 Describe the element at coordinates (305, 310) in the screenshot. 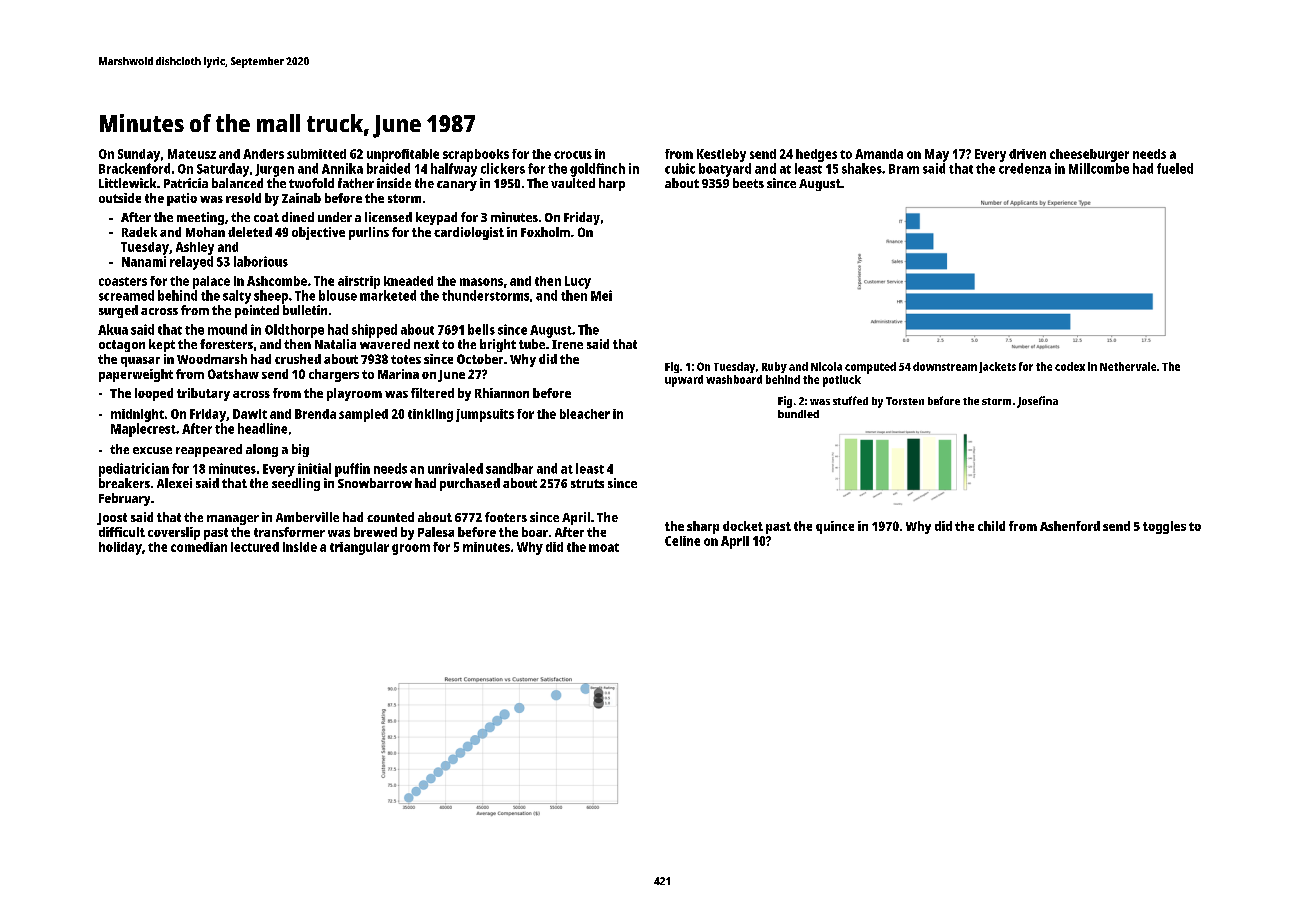

I see `bulletin` at that location.
